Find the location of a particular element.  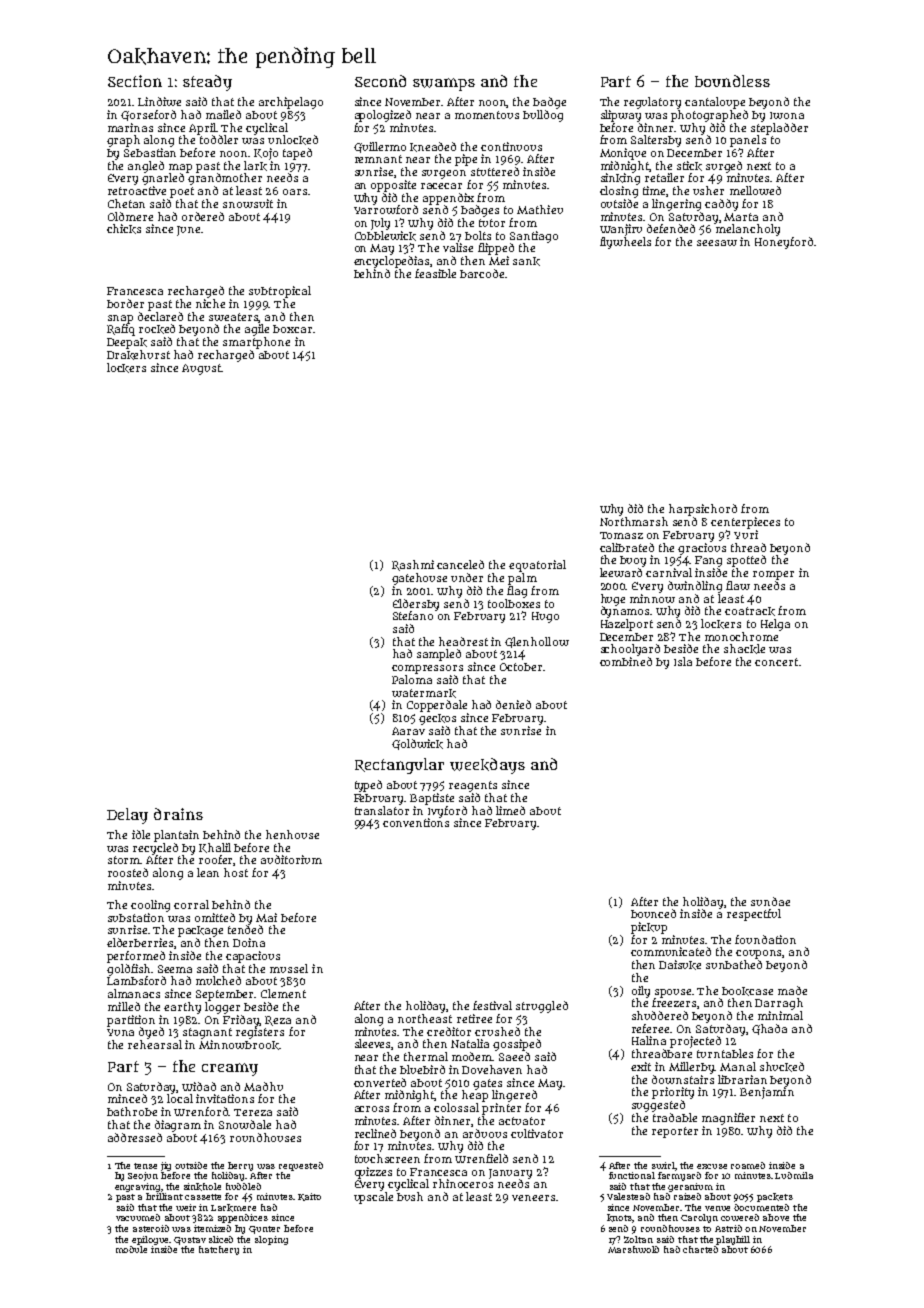

tutor is located at coordinates (492, 223).
